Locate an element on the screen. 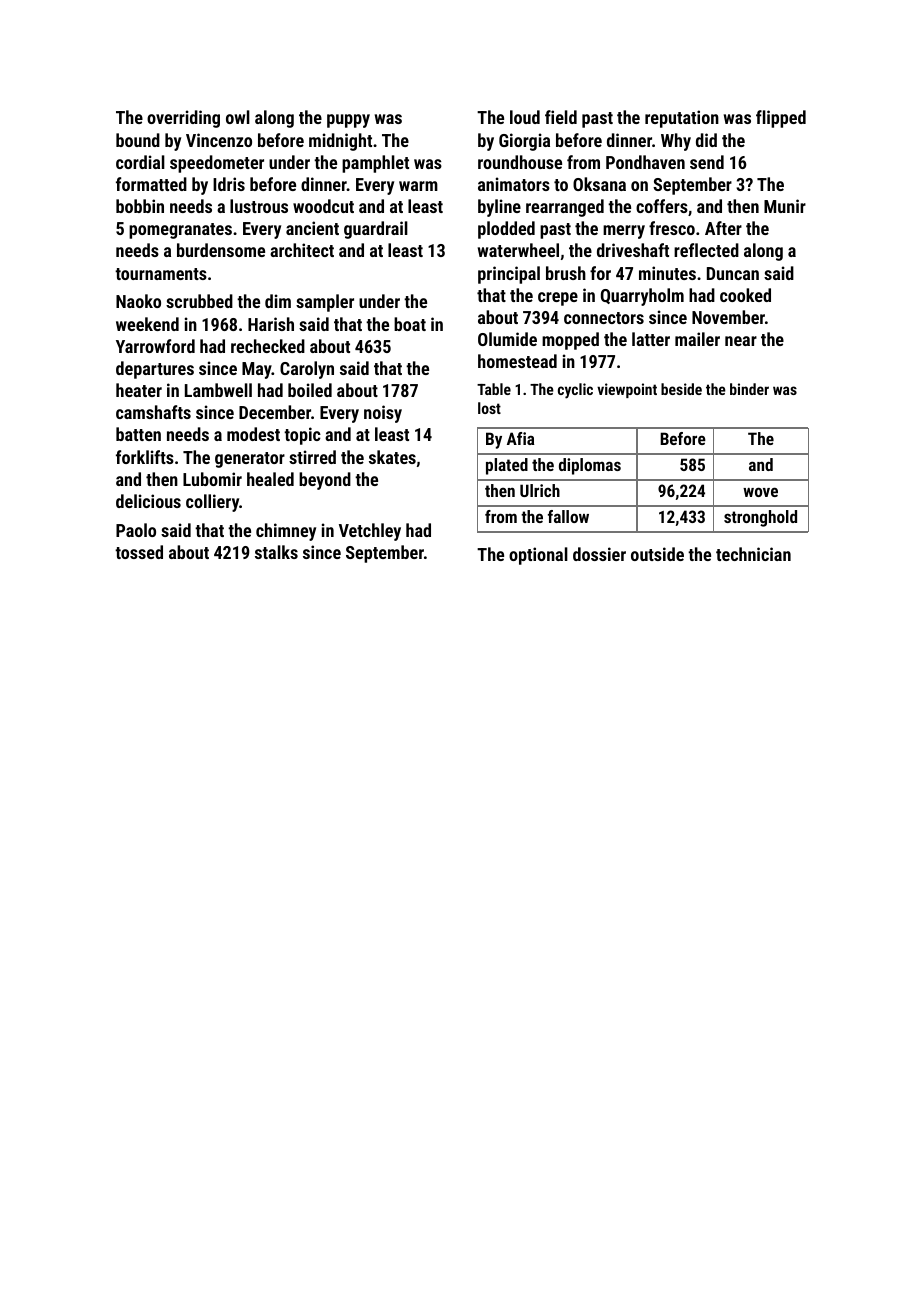  reputation is located at coordinates (682, 119).
